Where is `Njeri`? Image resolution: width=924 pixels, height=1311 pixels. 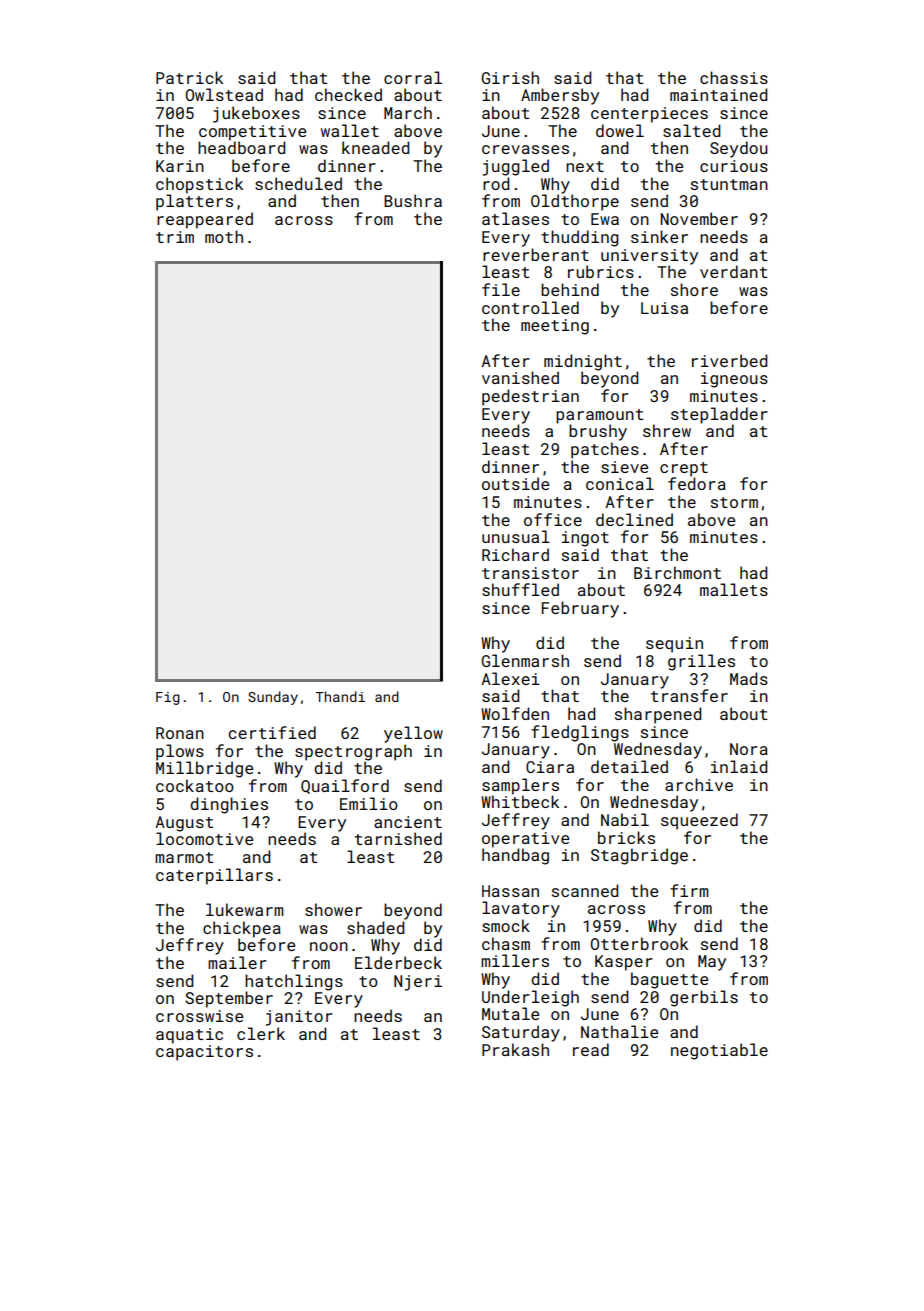
Njeri is located at coordinates (418, 983).
